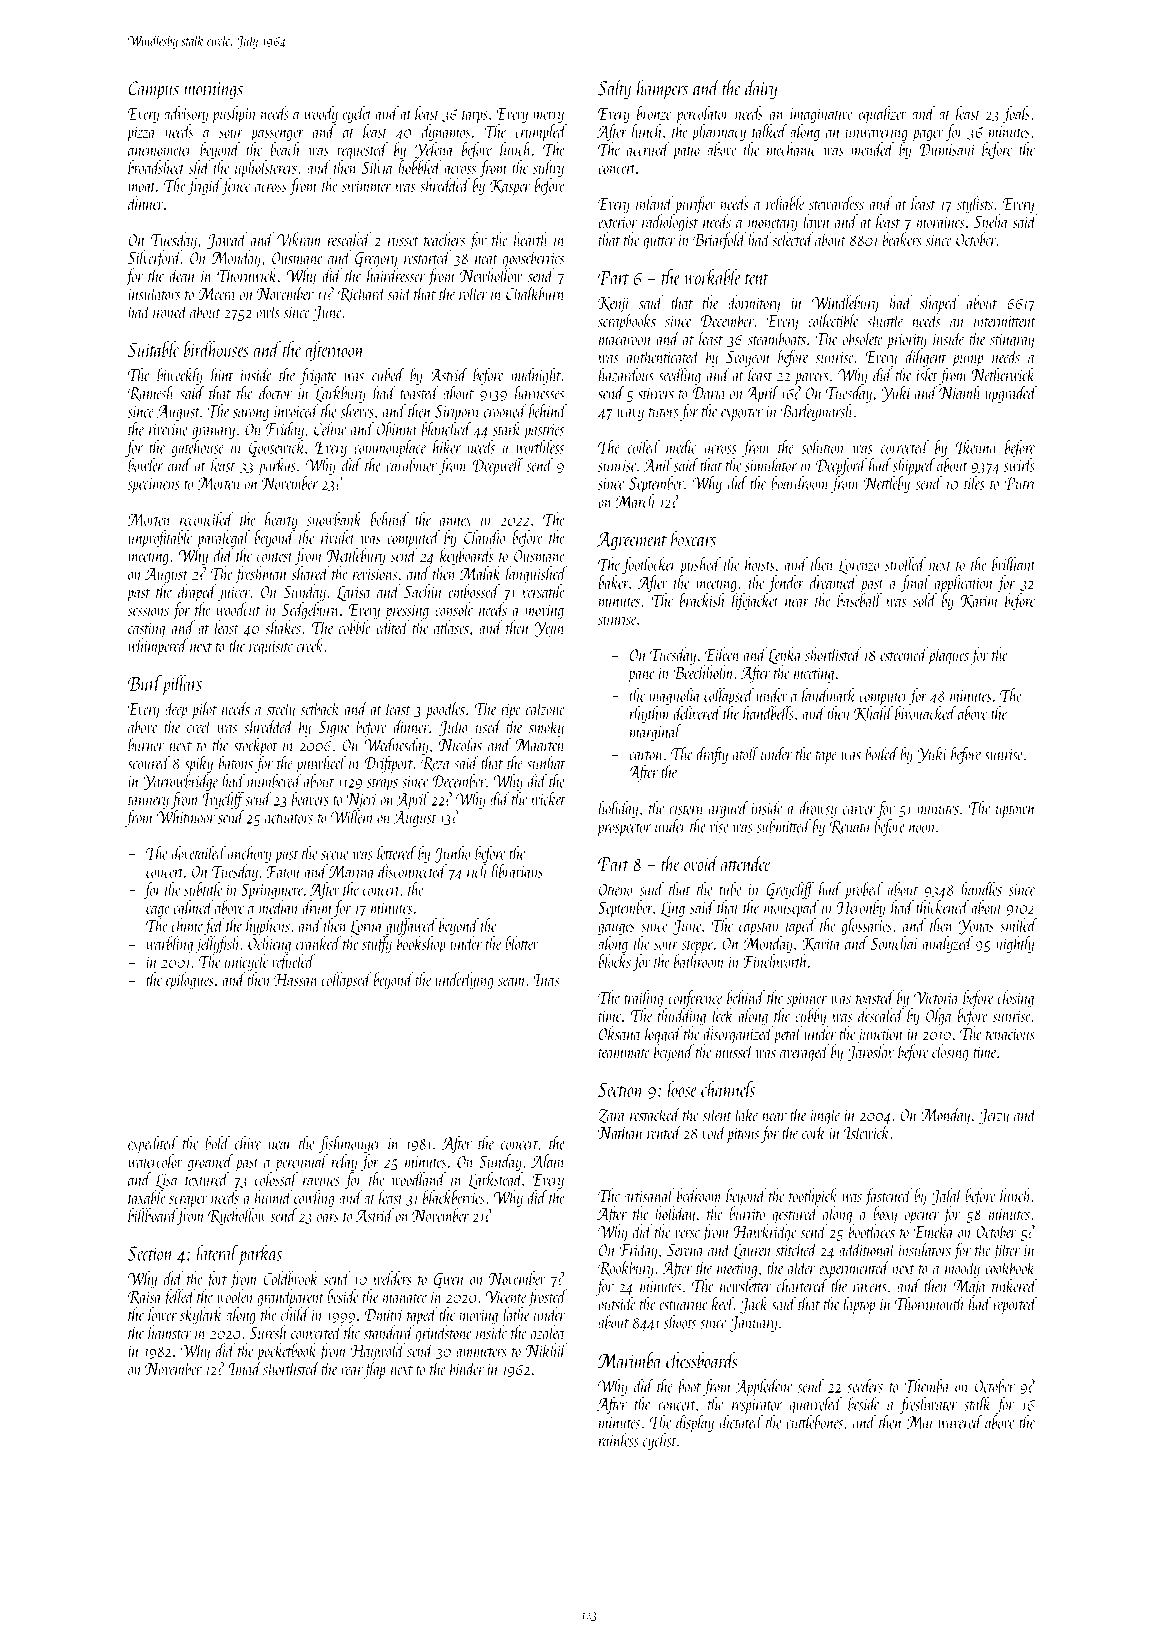 The height and width of the screenshot is (1645, 1163). Describe the element at coordinates (475, 117) in the screenshot. I see `tarps` at that location.
